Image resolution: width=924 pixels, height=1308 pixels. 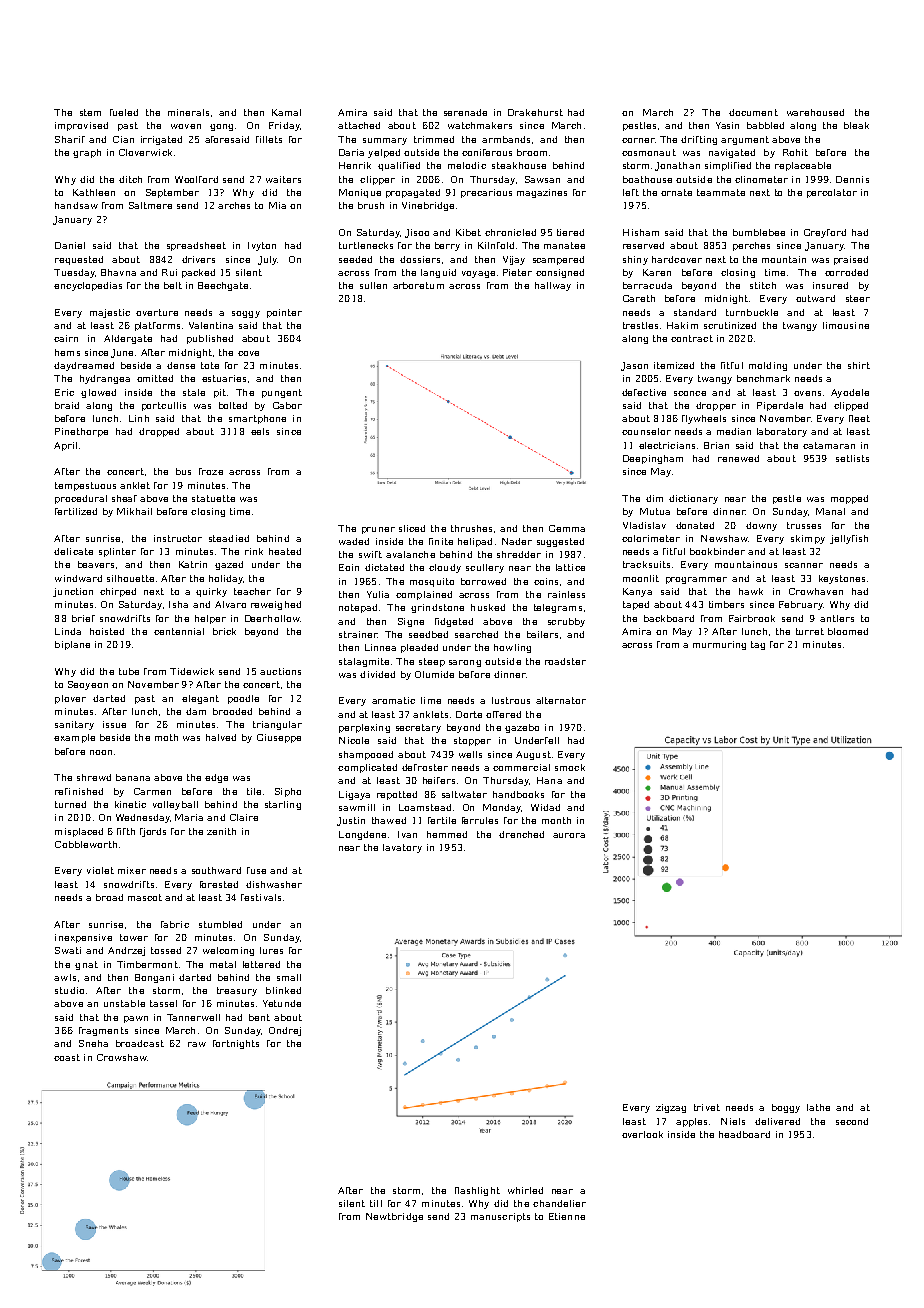 I want to click on fabric, so click(x=175, y=924).
